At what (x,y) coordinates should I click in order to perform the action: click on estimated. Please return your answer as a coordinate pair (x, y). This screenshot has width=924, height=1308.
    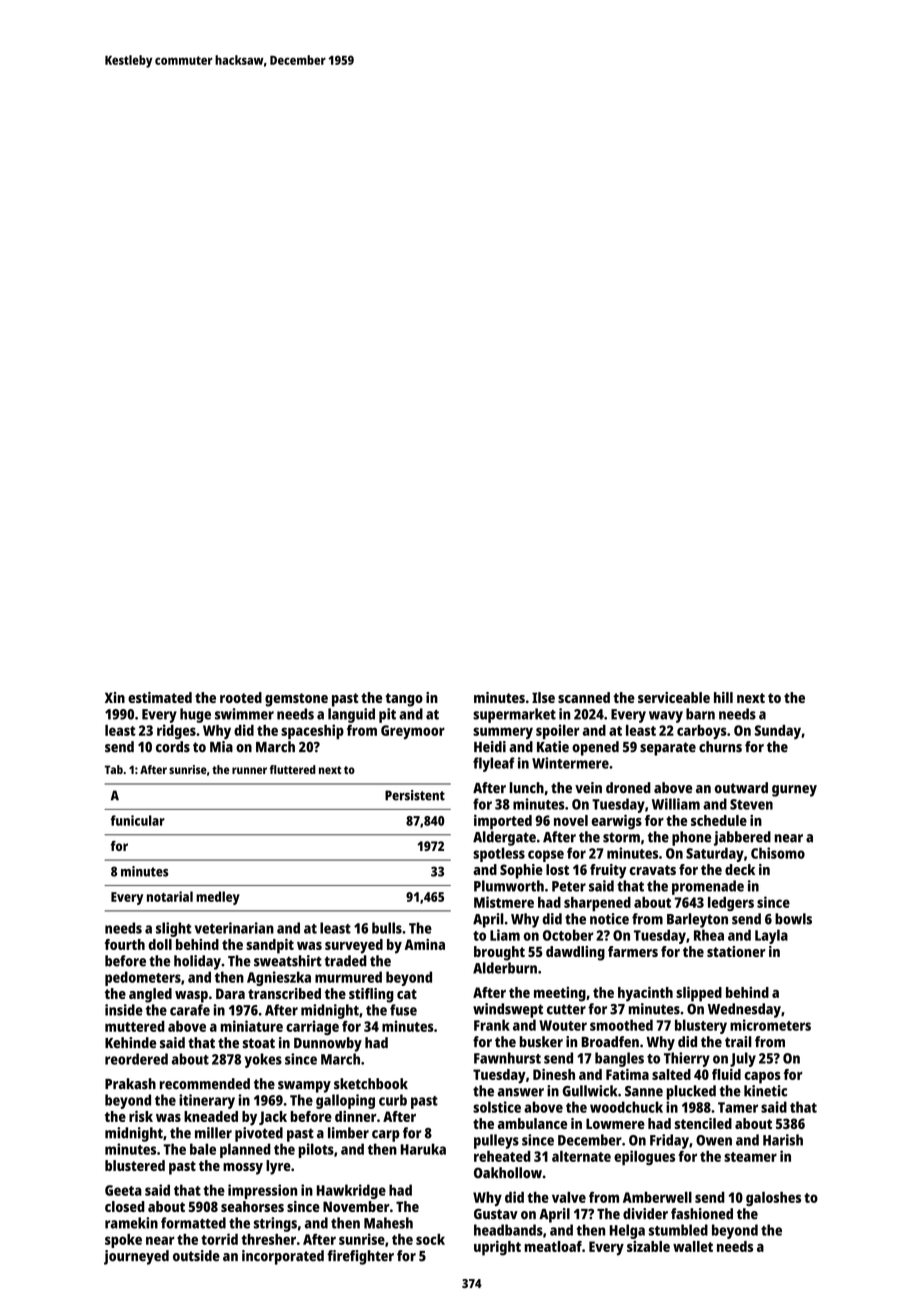
    Looking at the image, I should click on (160, 697).
